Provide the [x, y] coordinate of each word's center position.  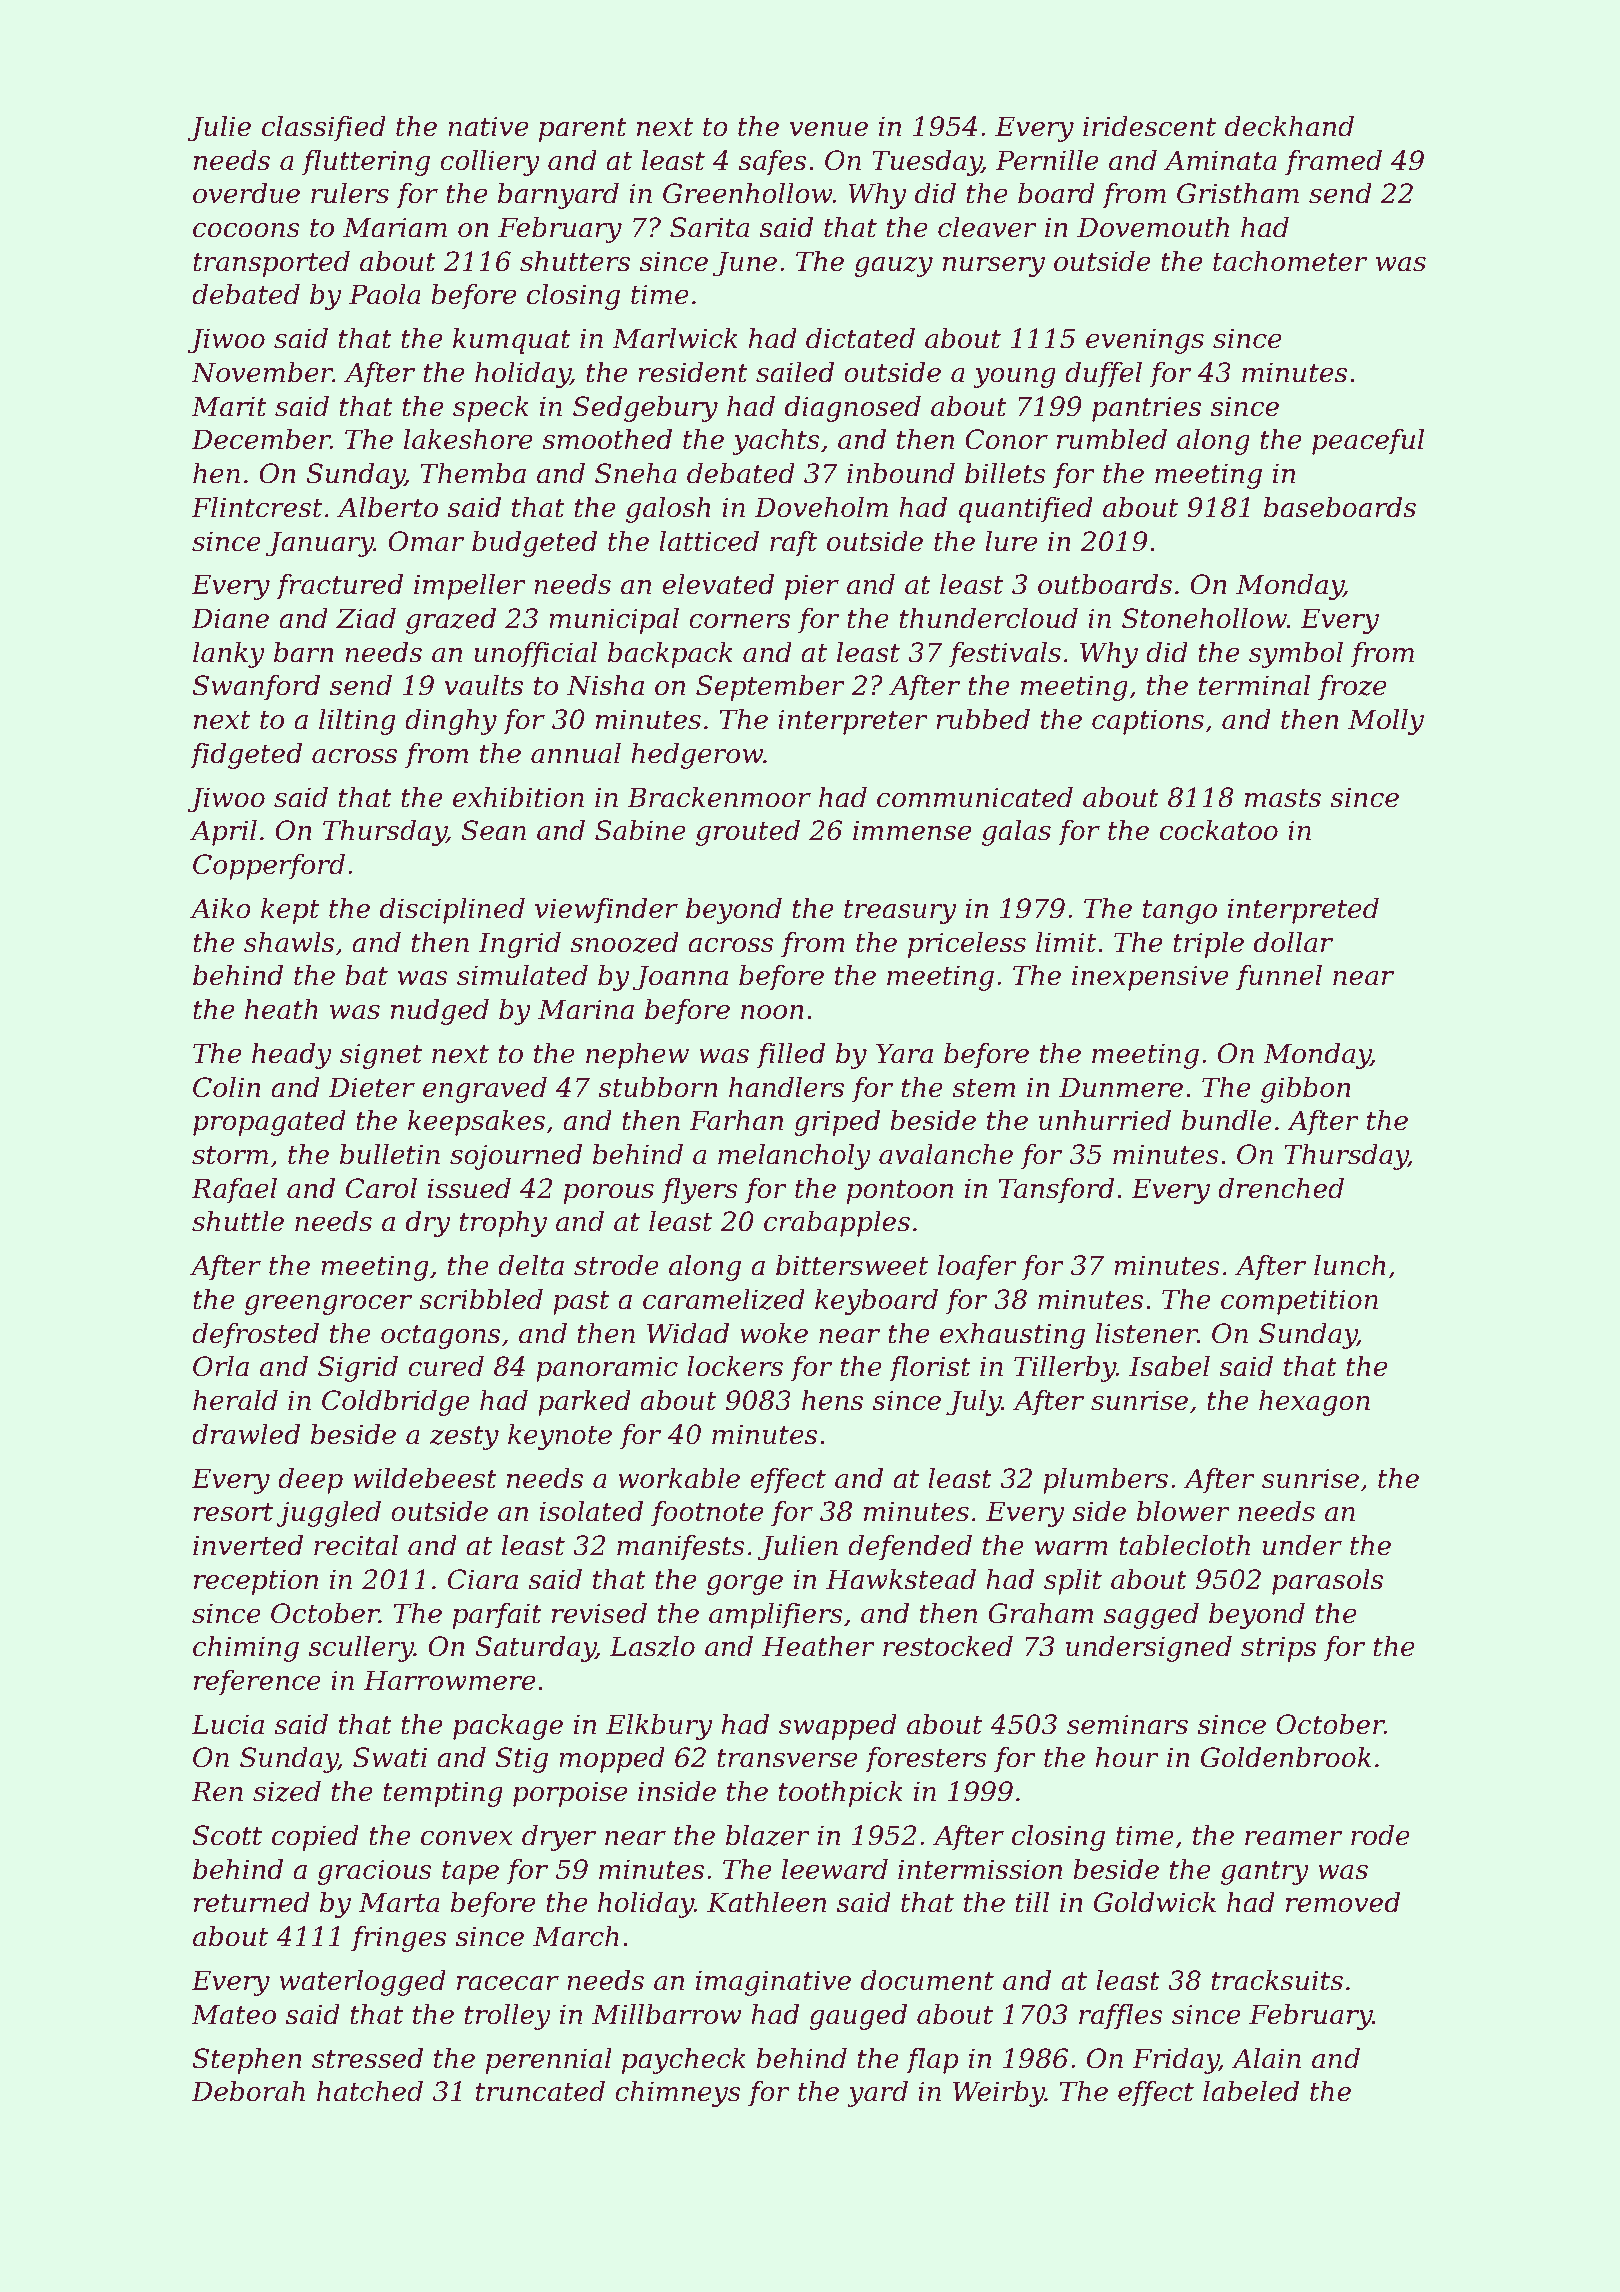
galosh [668, 510]
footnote [707, 1514]
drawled [246, 1434]
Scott [227, 1835]
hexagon [1314, 1403]
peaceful [1368, 442]
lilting [357, 722]
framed [1333, 163]
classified [324, 129]
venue [829, 129]
